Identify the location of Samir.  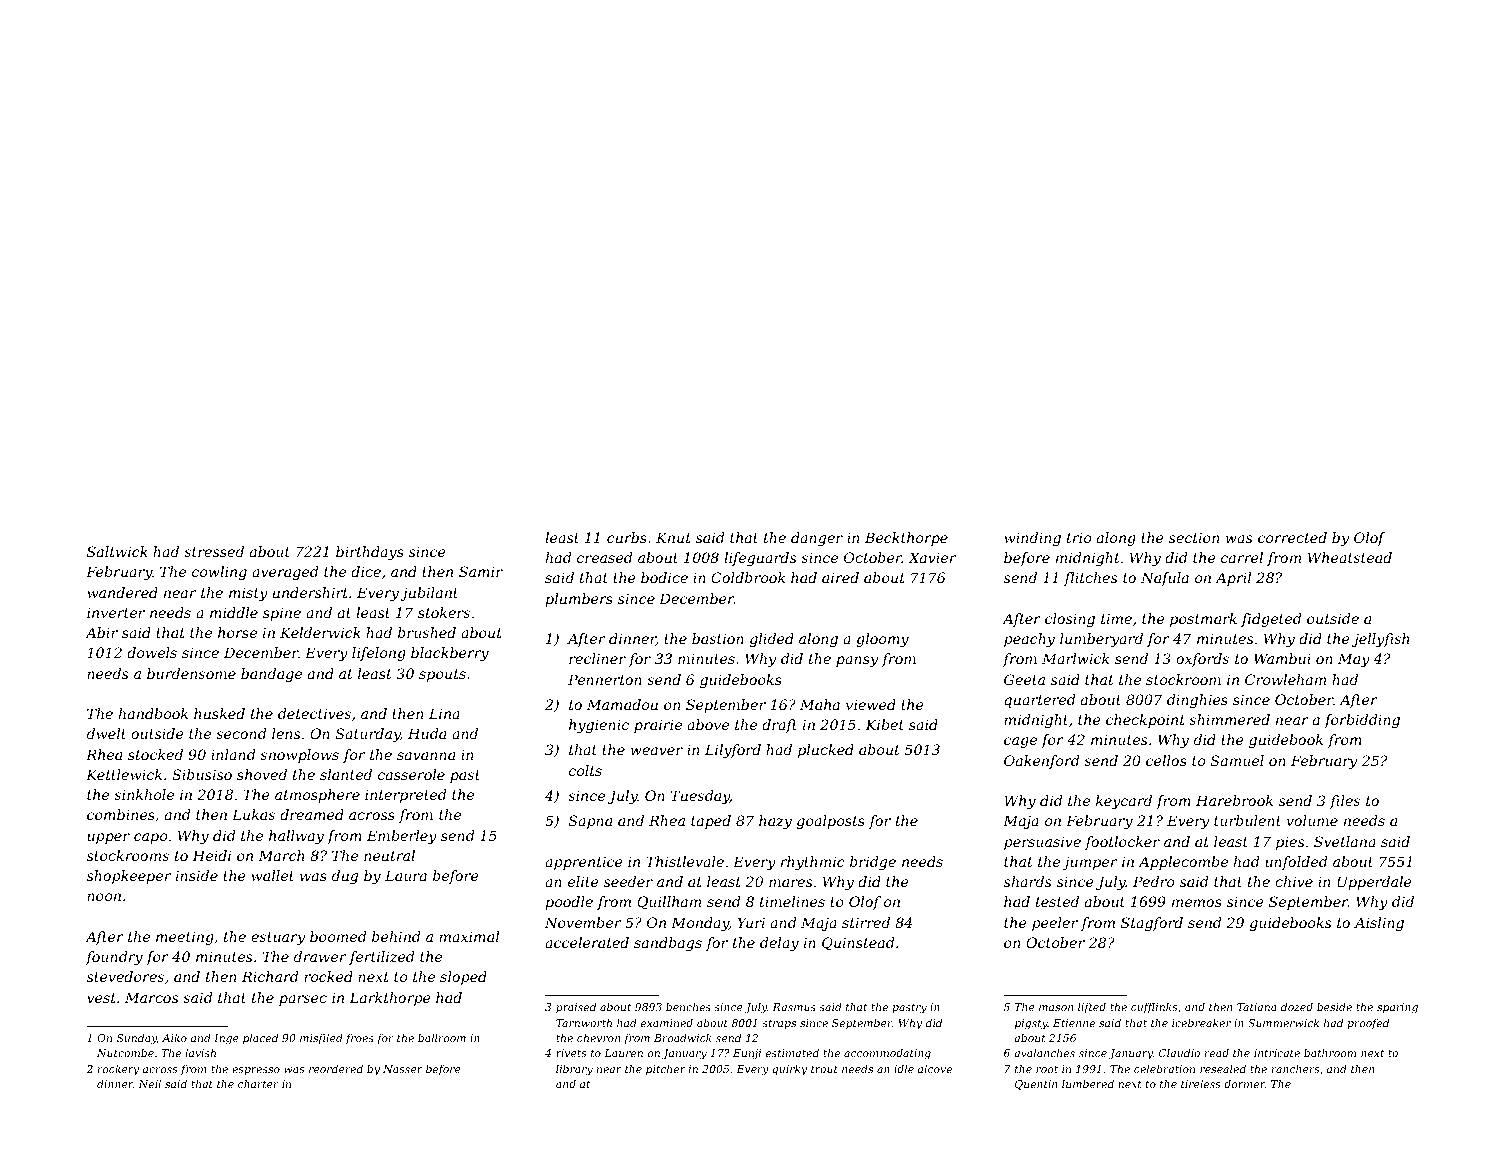
(481, 571).
